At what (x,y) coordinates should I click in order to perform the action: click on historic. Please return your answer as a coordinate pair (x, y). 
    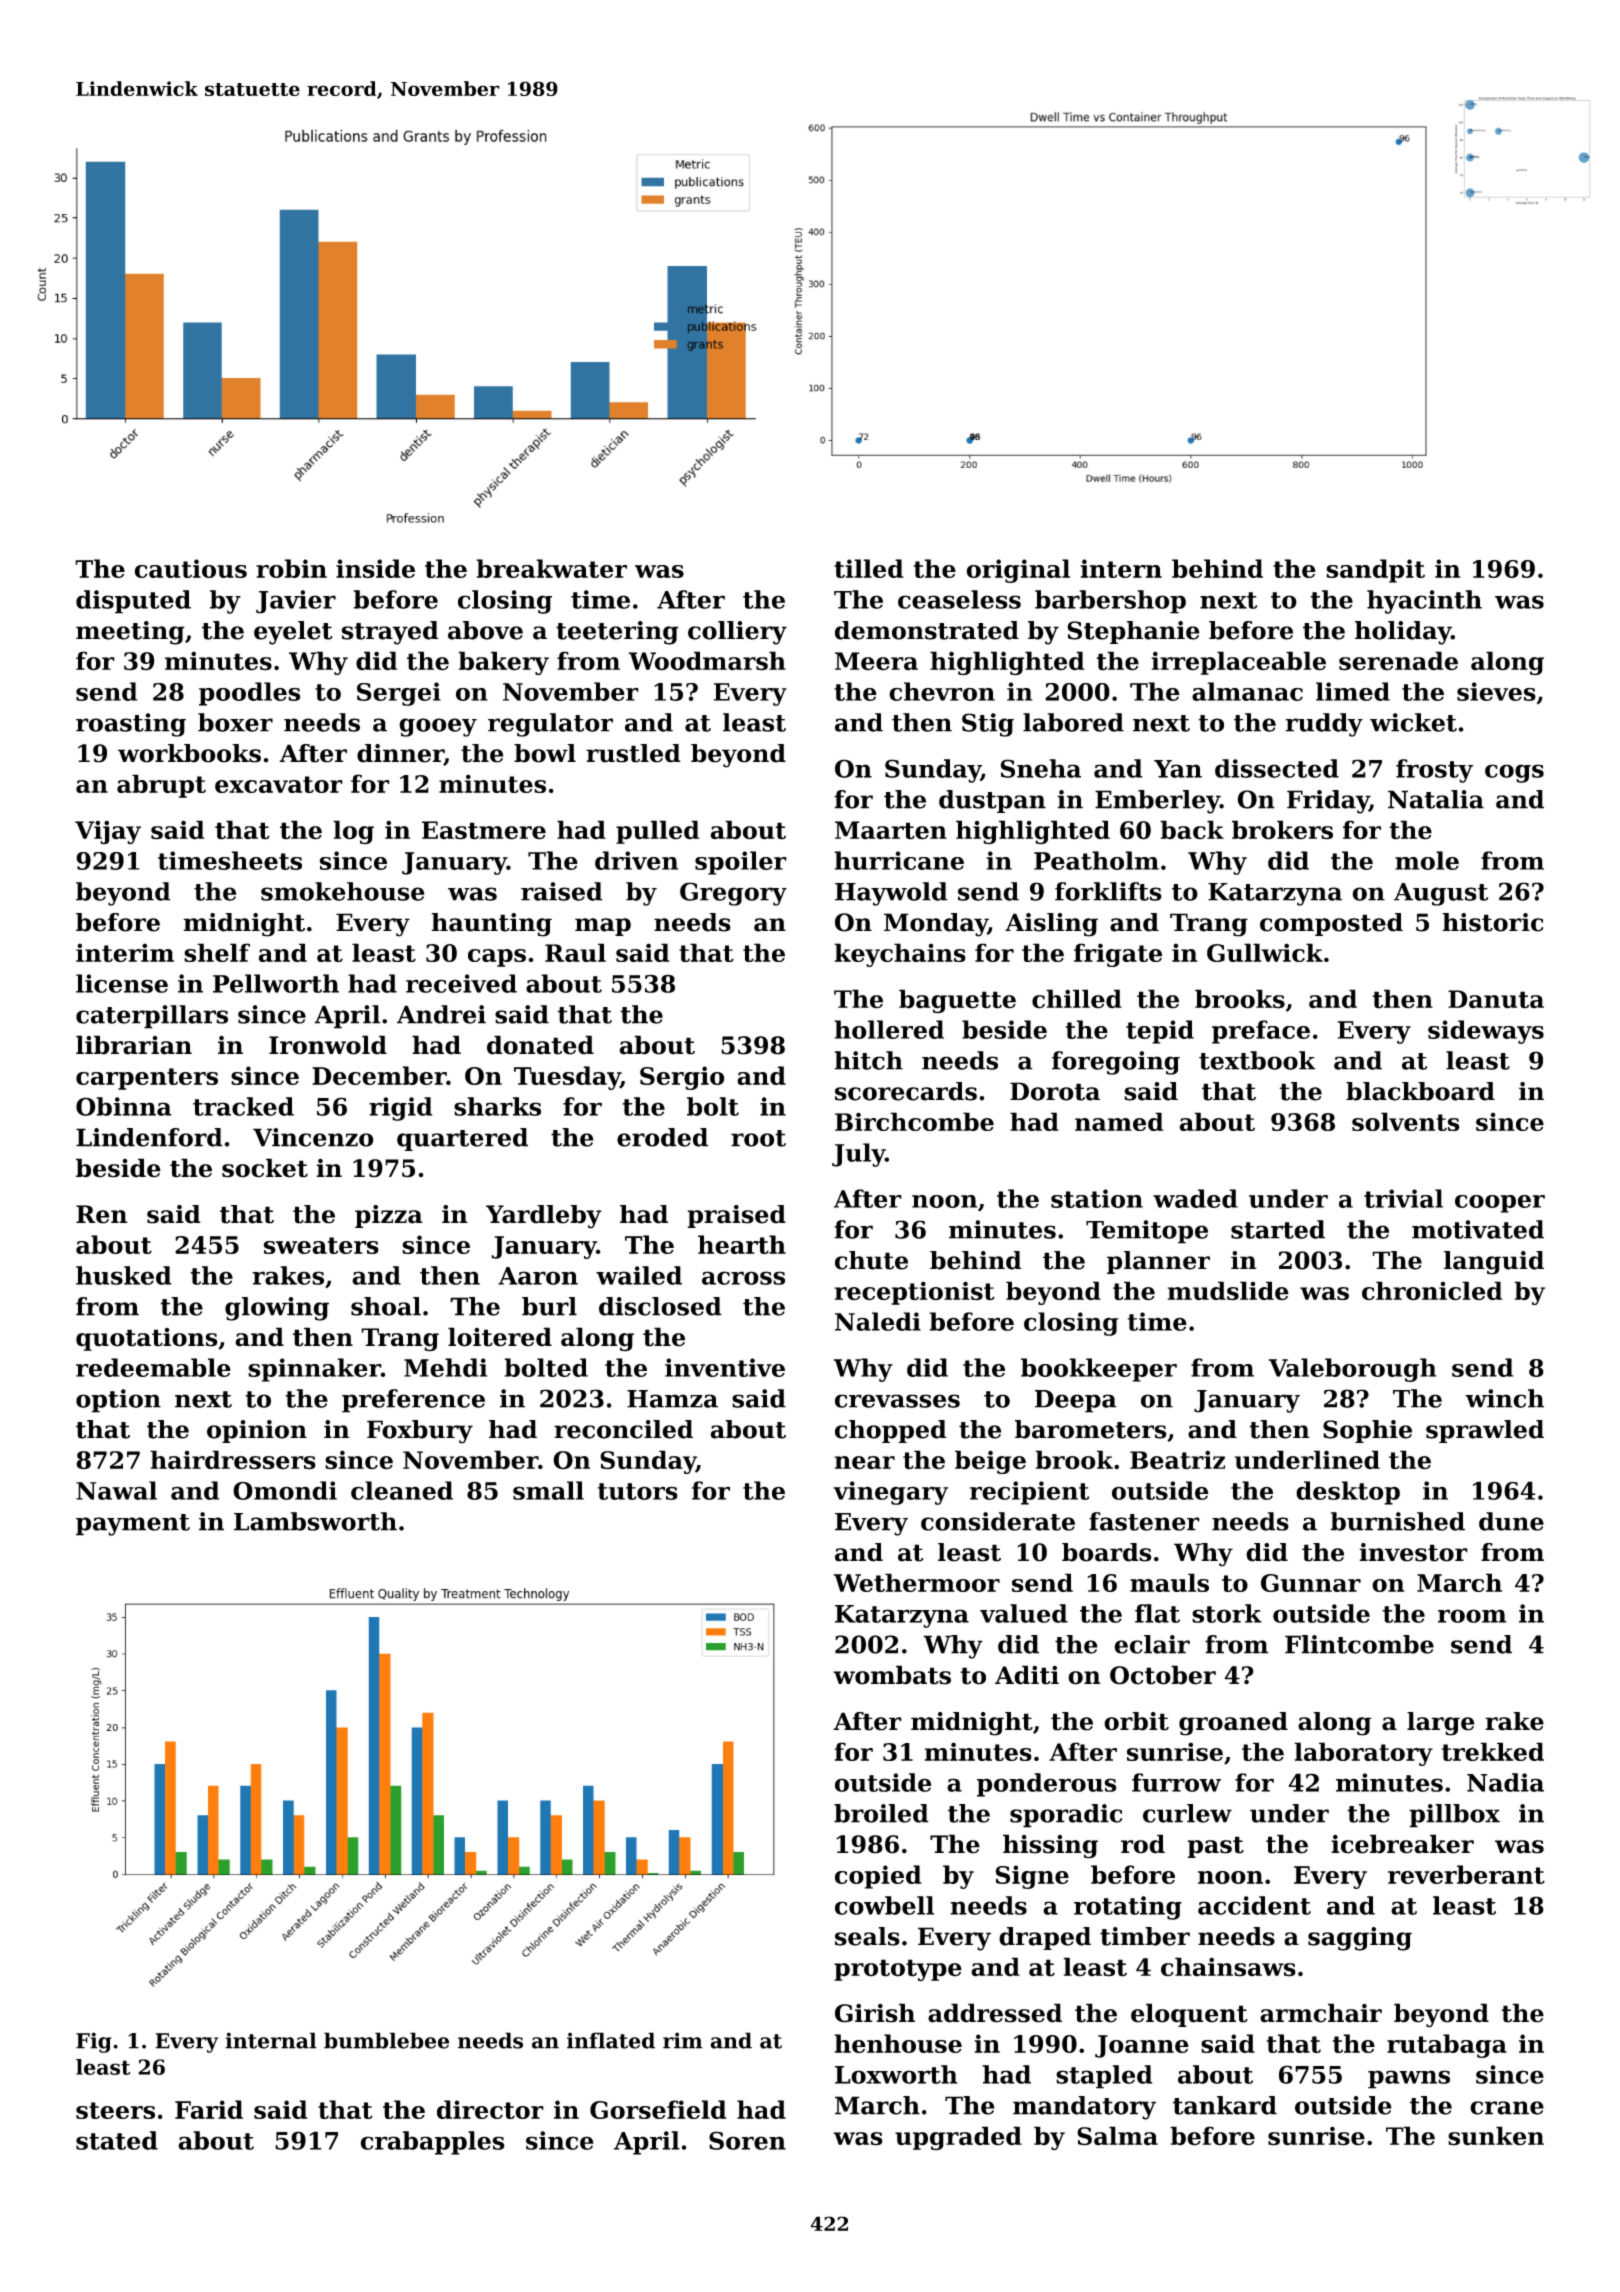
    Looking at the image, I should click on (1493, 922).
